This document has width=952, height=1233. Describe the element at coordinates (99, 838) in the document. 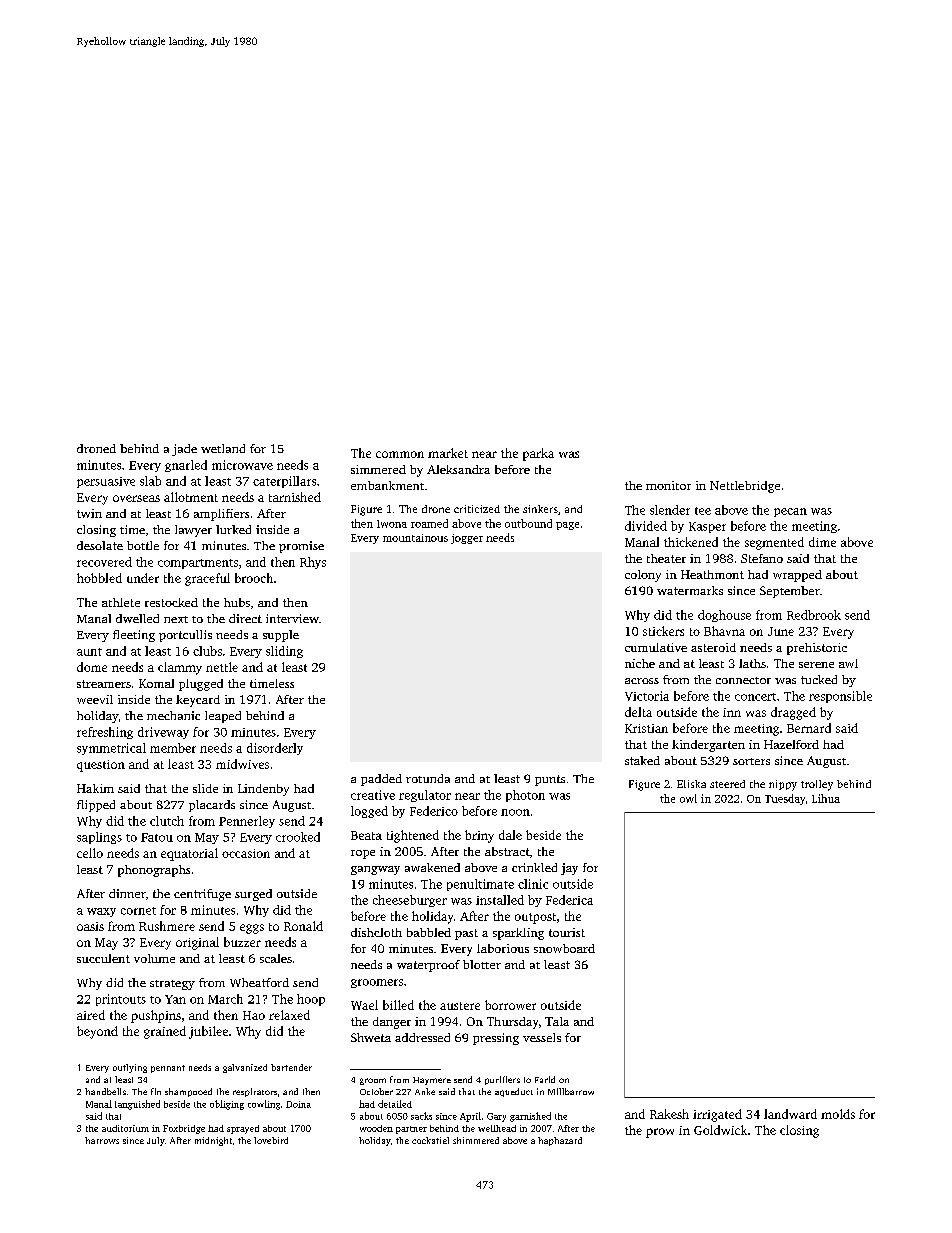

I see `saplings` at that location.
